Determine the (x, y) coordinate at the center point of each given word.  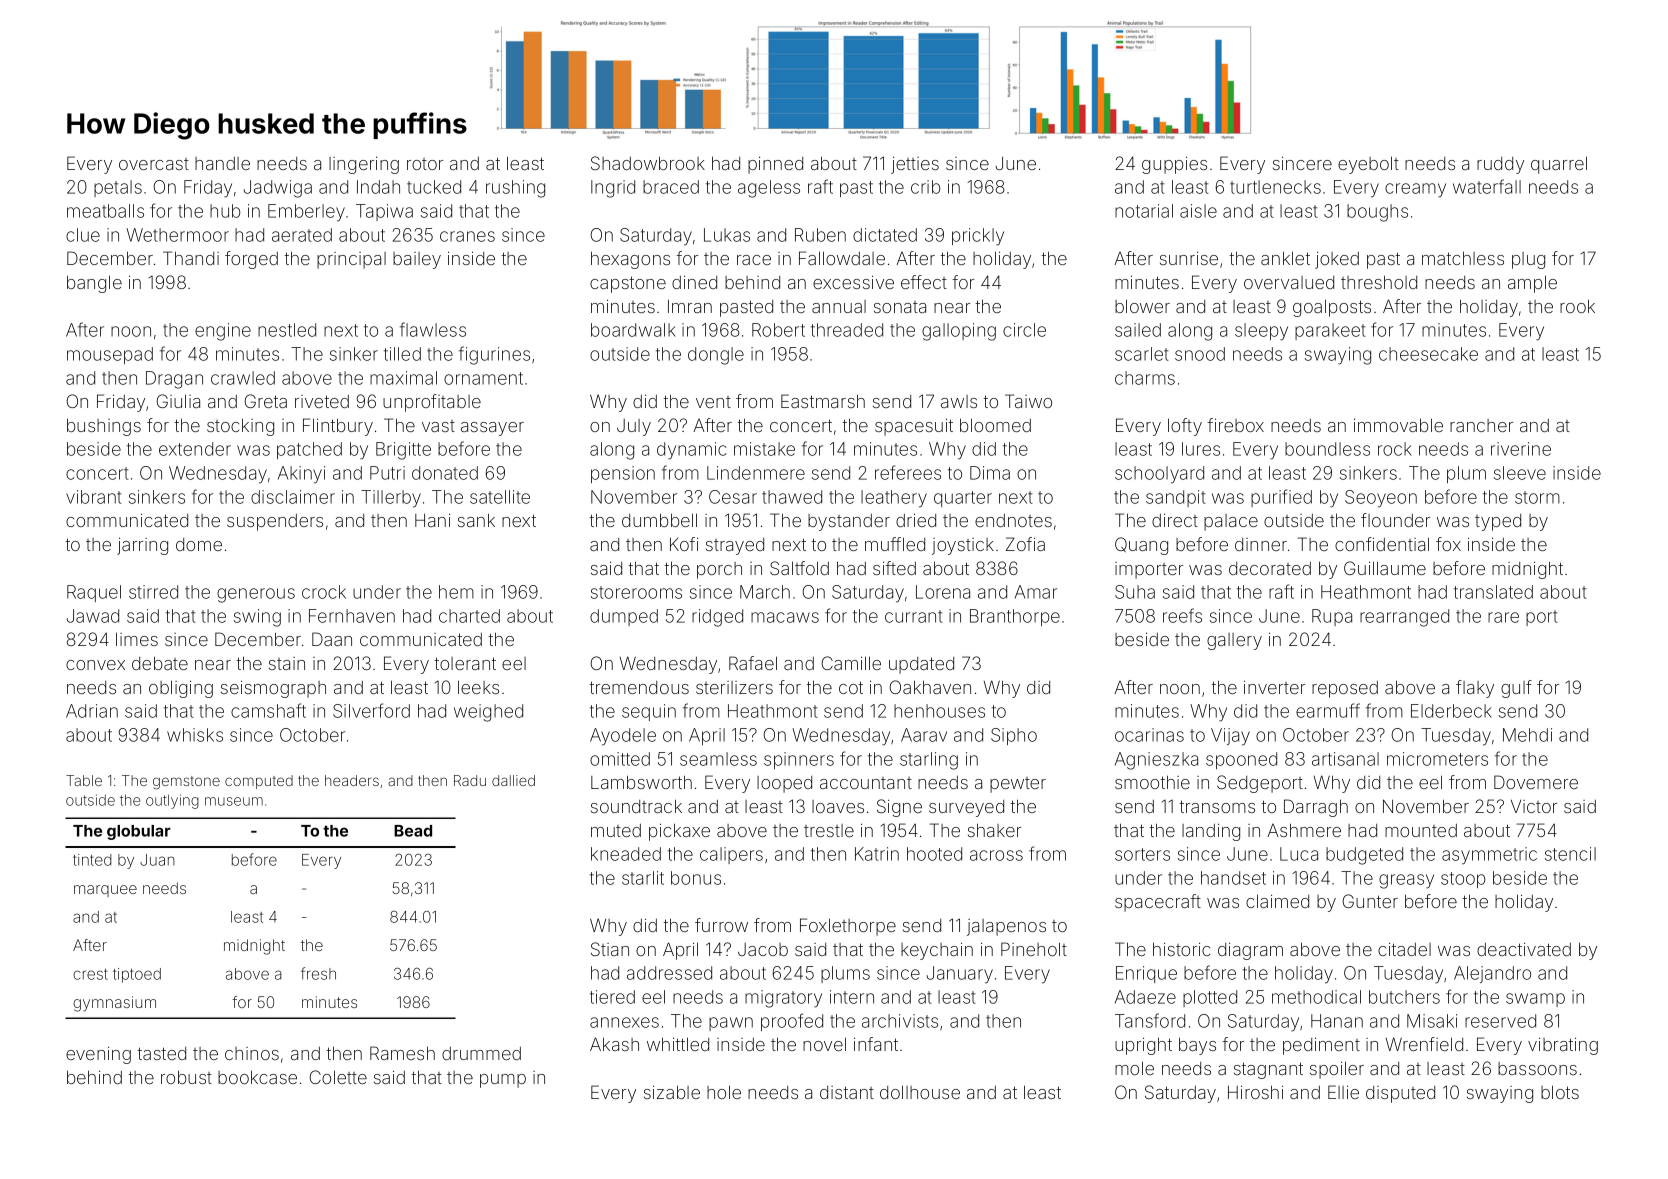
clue (83, 235)
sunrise (1189, 258)
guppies (1174, 165)
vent (713, 402)
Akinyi (301, 475)
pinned (775, 165)
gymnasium (114, 1004)
